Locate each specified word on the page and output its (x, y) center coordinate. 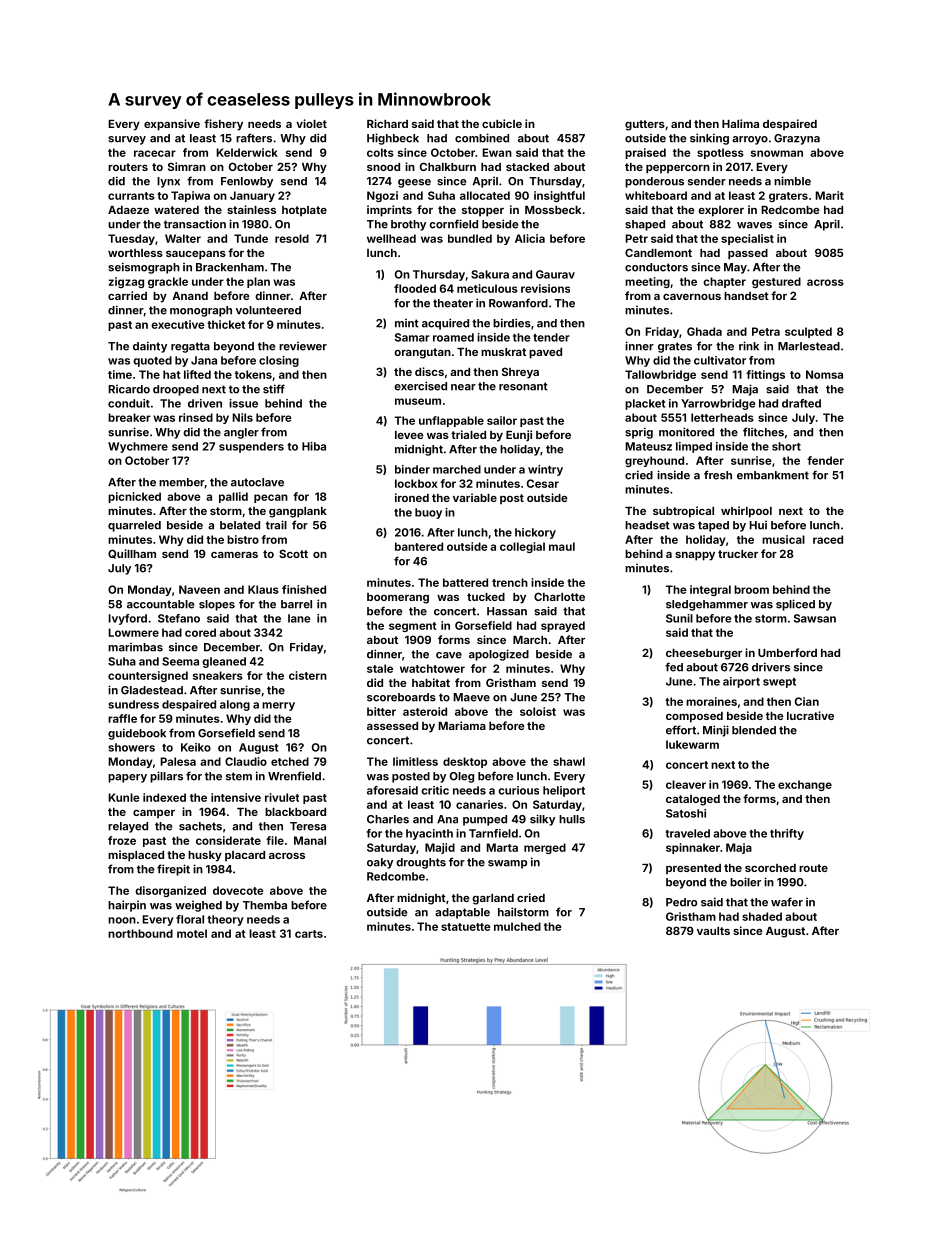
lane (299, 618)
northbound (140, 933)
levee (409, 435)
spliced (795, 605)
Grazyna (797, 139)
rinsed (196, 417)
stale (380, 668)
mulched (517, 926)
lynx (168, 182)
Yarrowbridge (718, 404)
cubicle (502, 123)
